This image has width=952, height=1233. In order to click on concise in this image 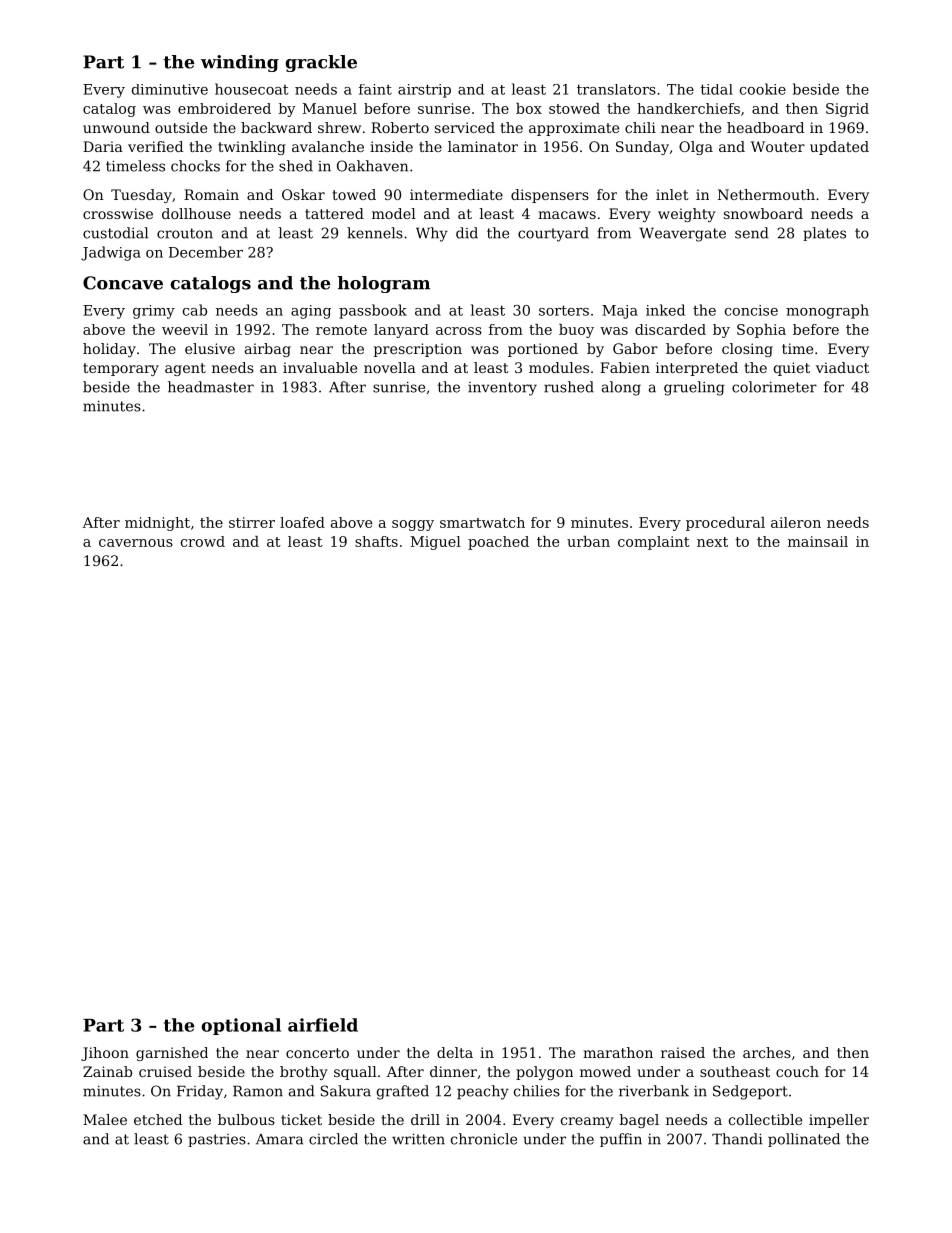, I will do `click(751, 310)`.
